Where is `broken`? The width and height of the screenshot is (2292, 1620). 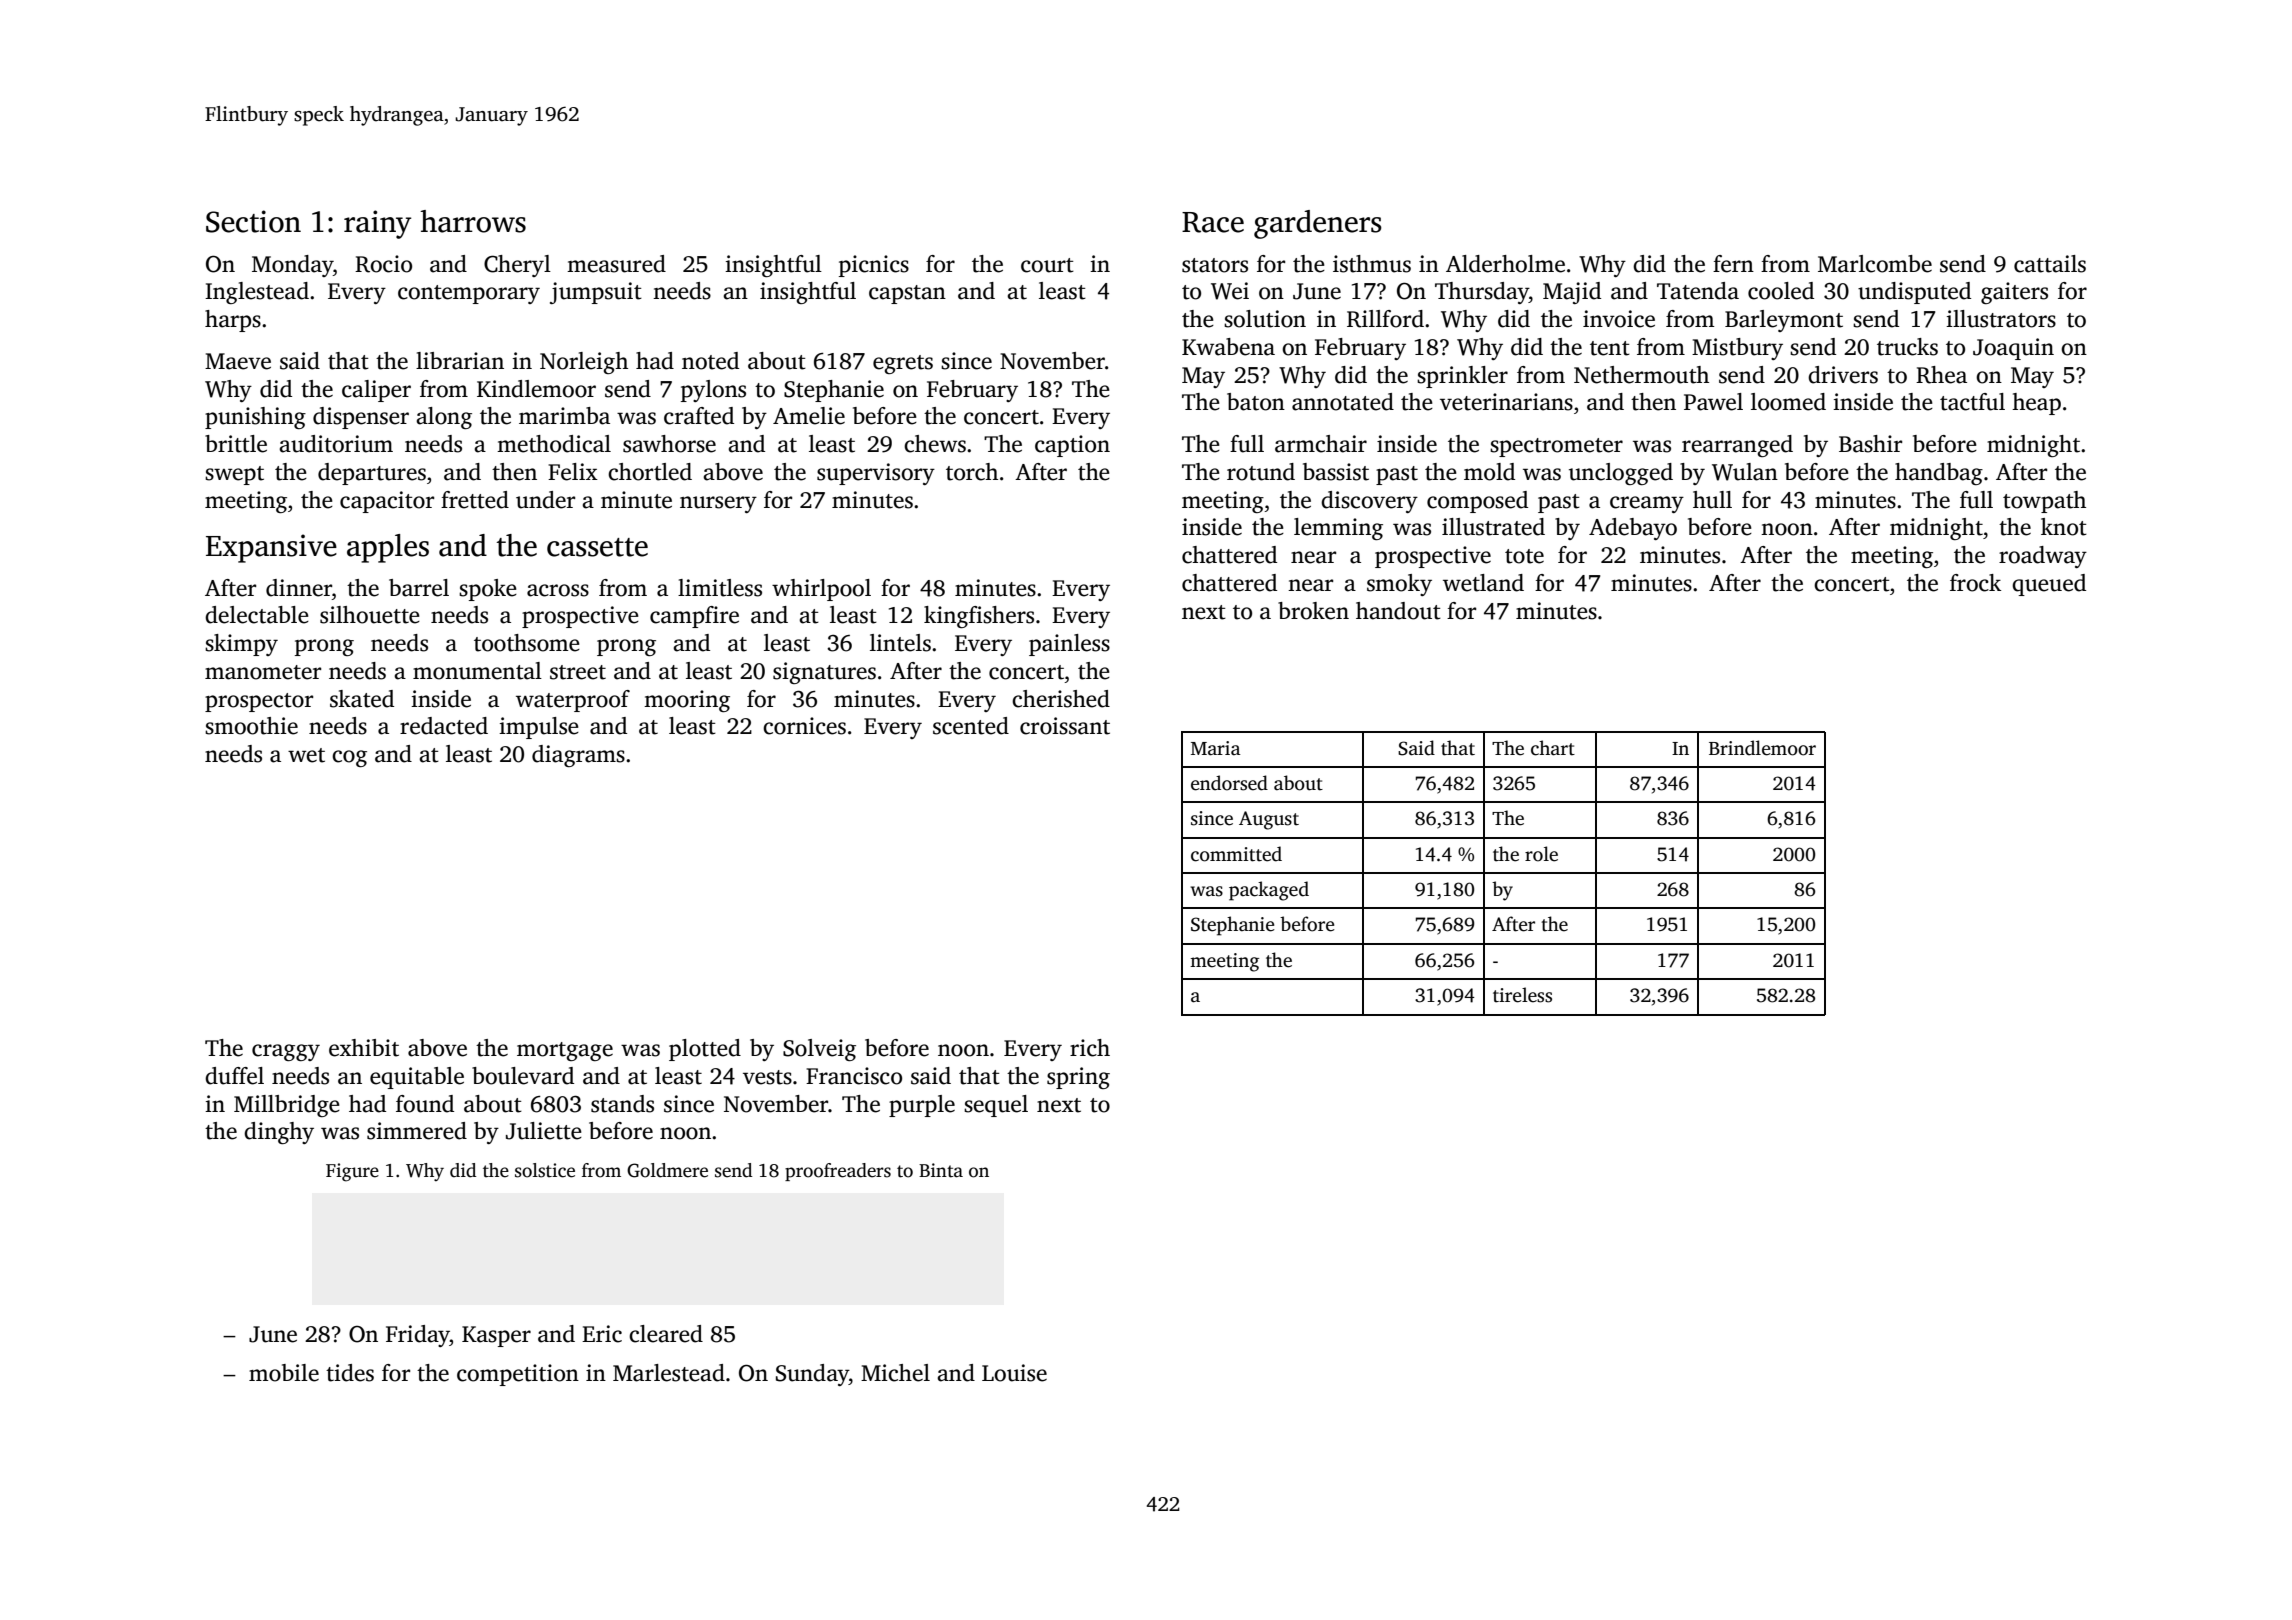
broken is located at coordinates (1313, 611).
